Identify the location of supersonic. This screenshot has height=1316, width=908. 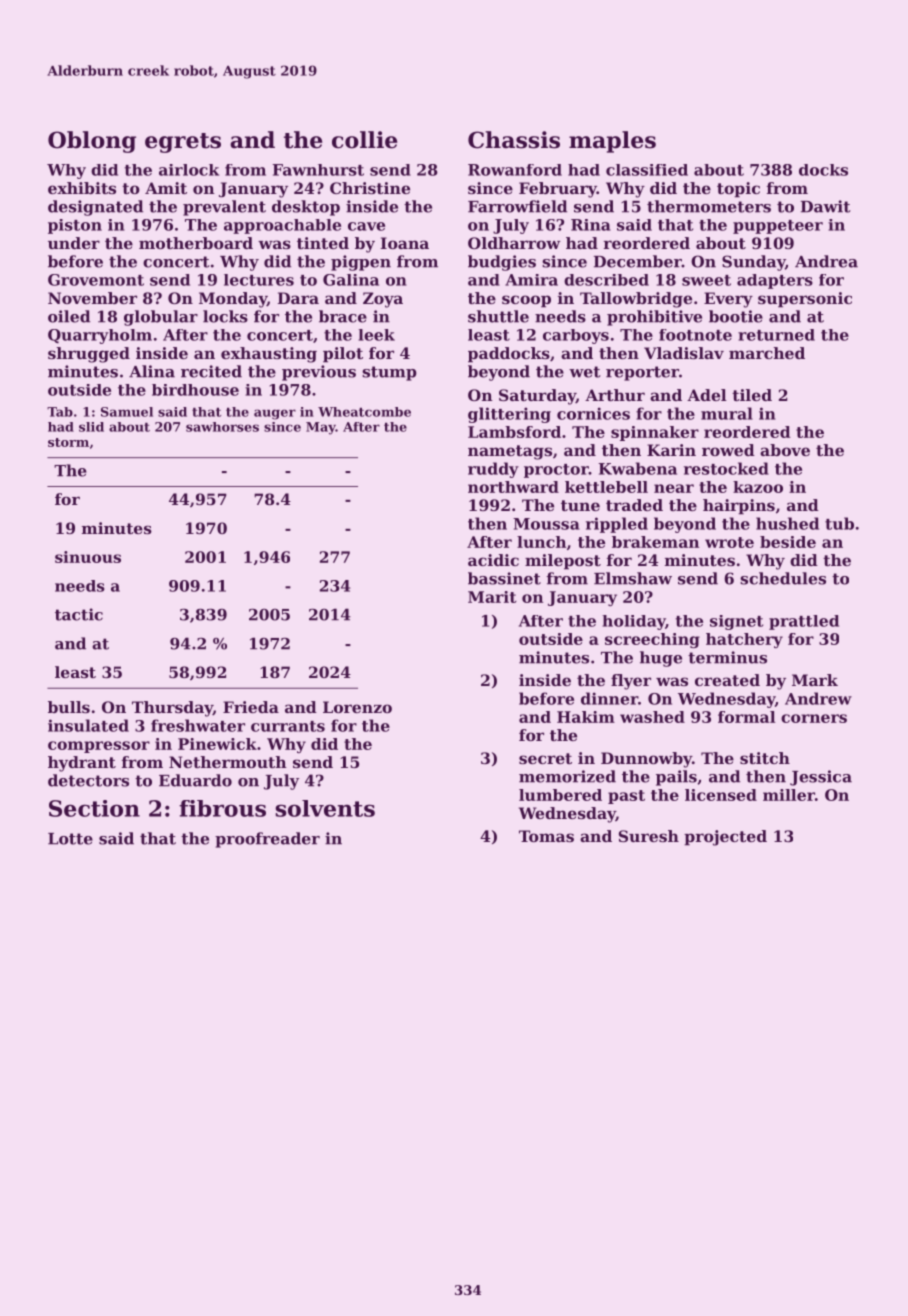
(805, 300).
